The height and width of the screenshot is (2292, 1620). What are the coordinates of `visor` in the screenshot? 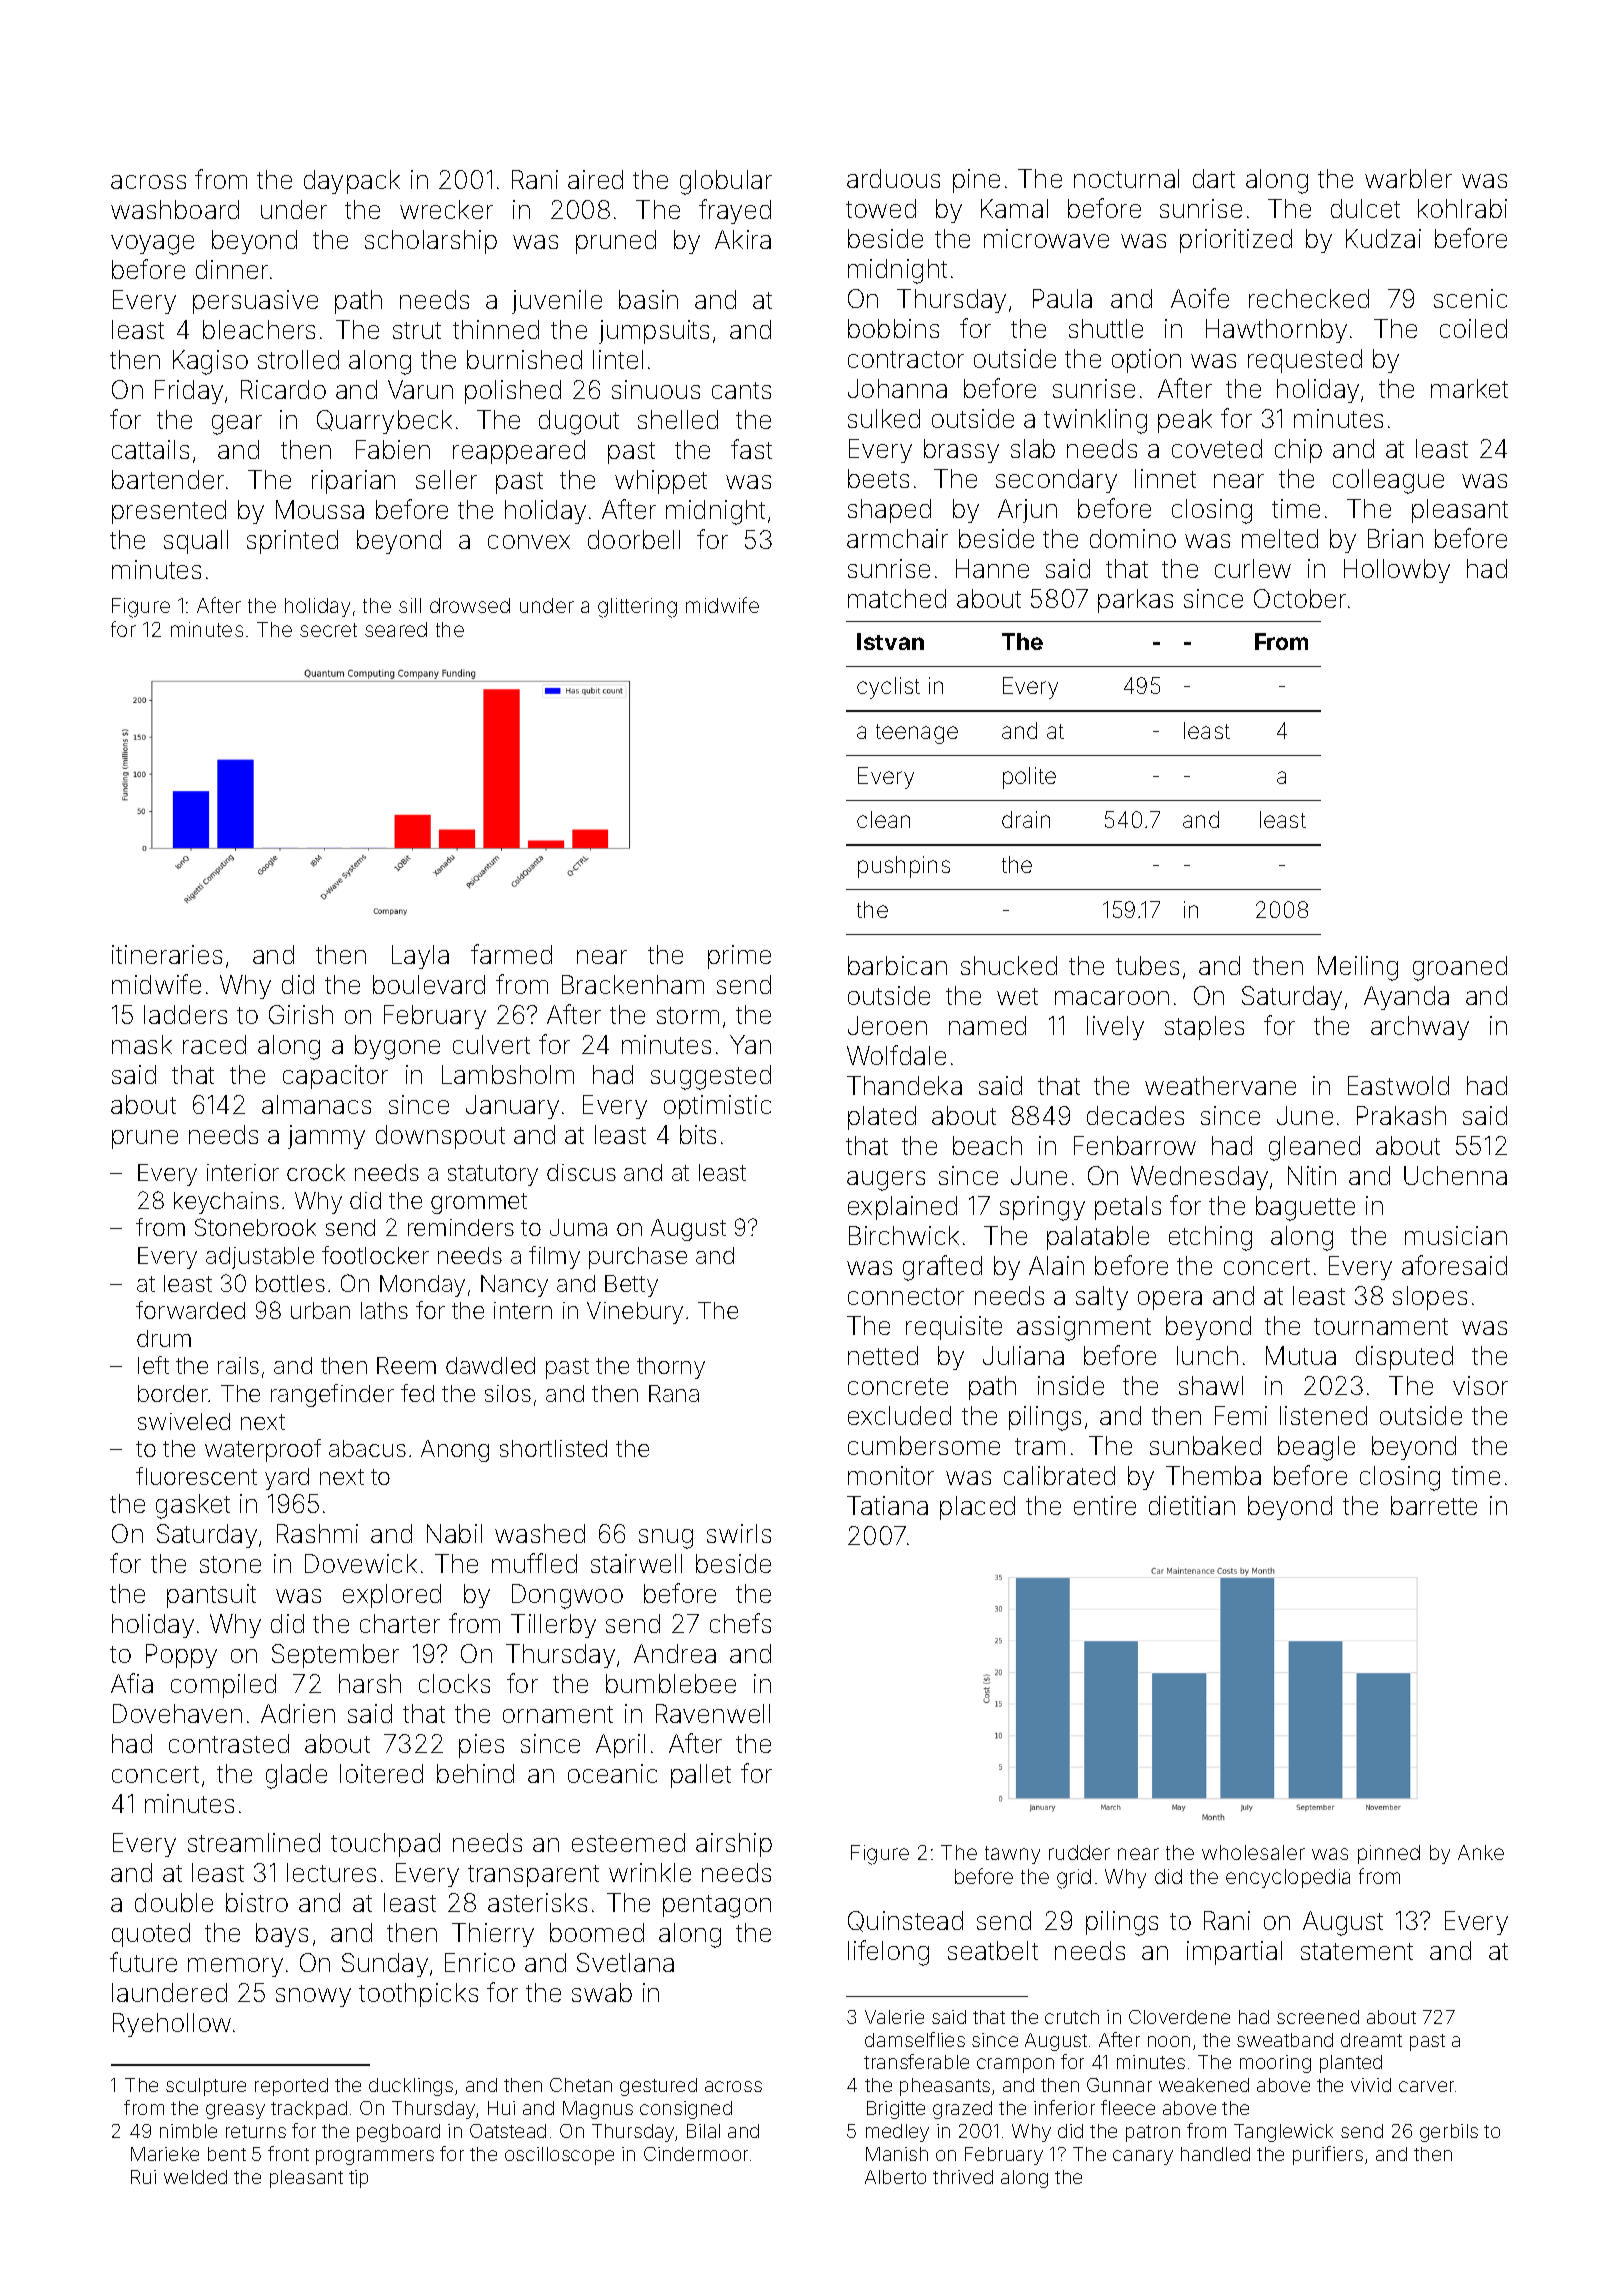 It's located at (1480, 1385).
